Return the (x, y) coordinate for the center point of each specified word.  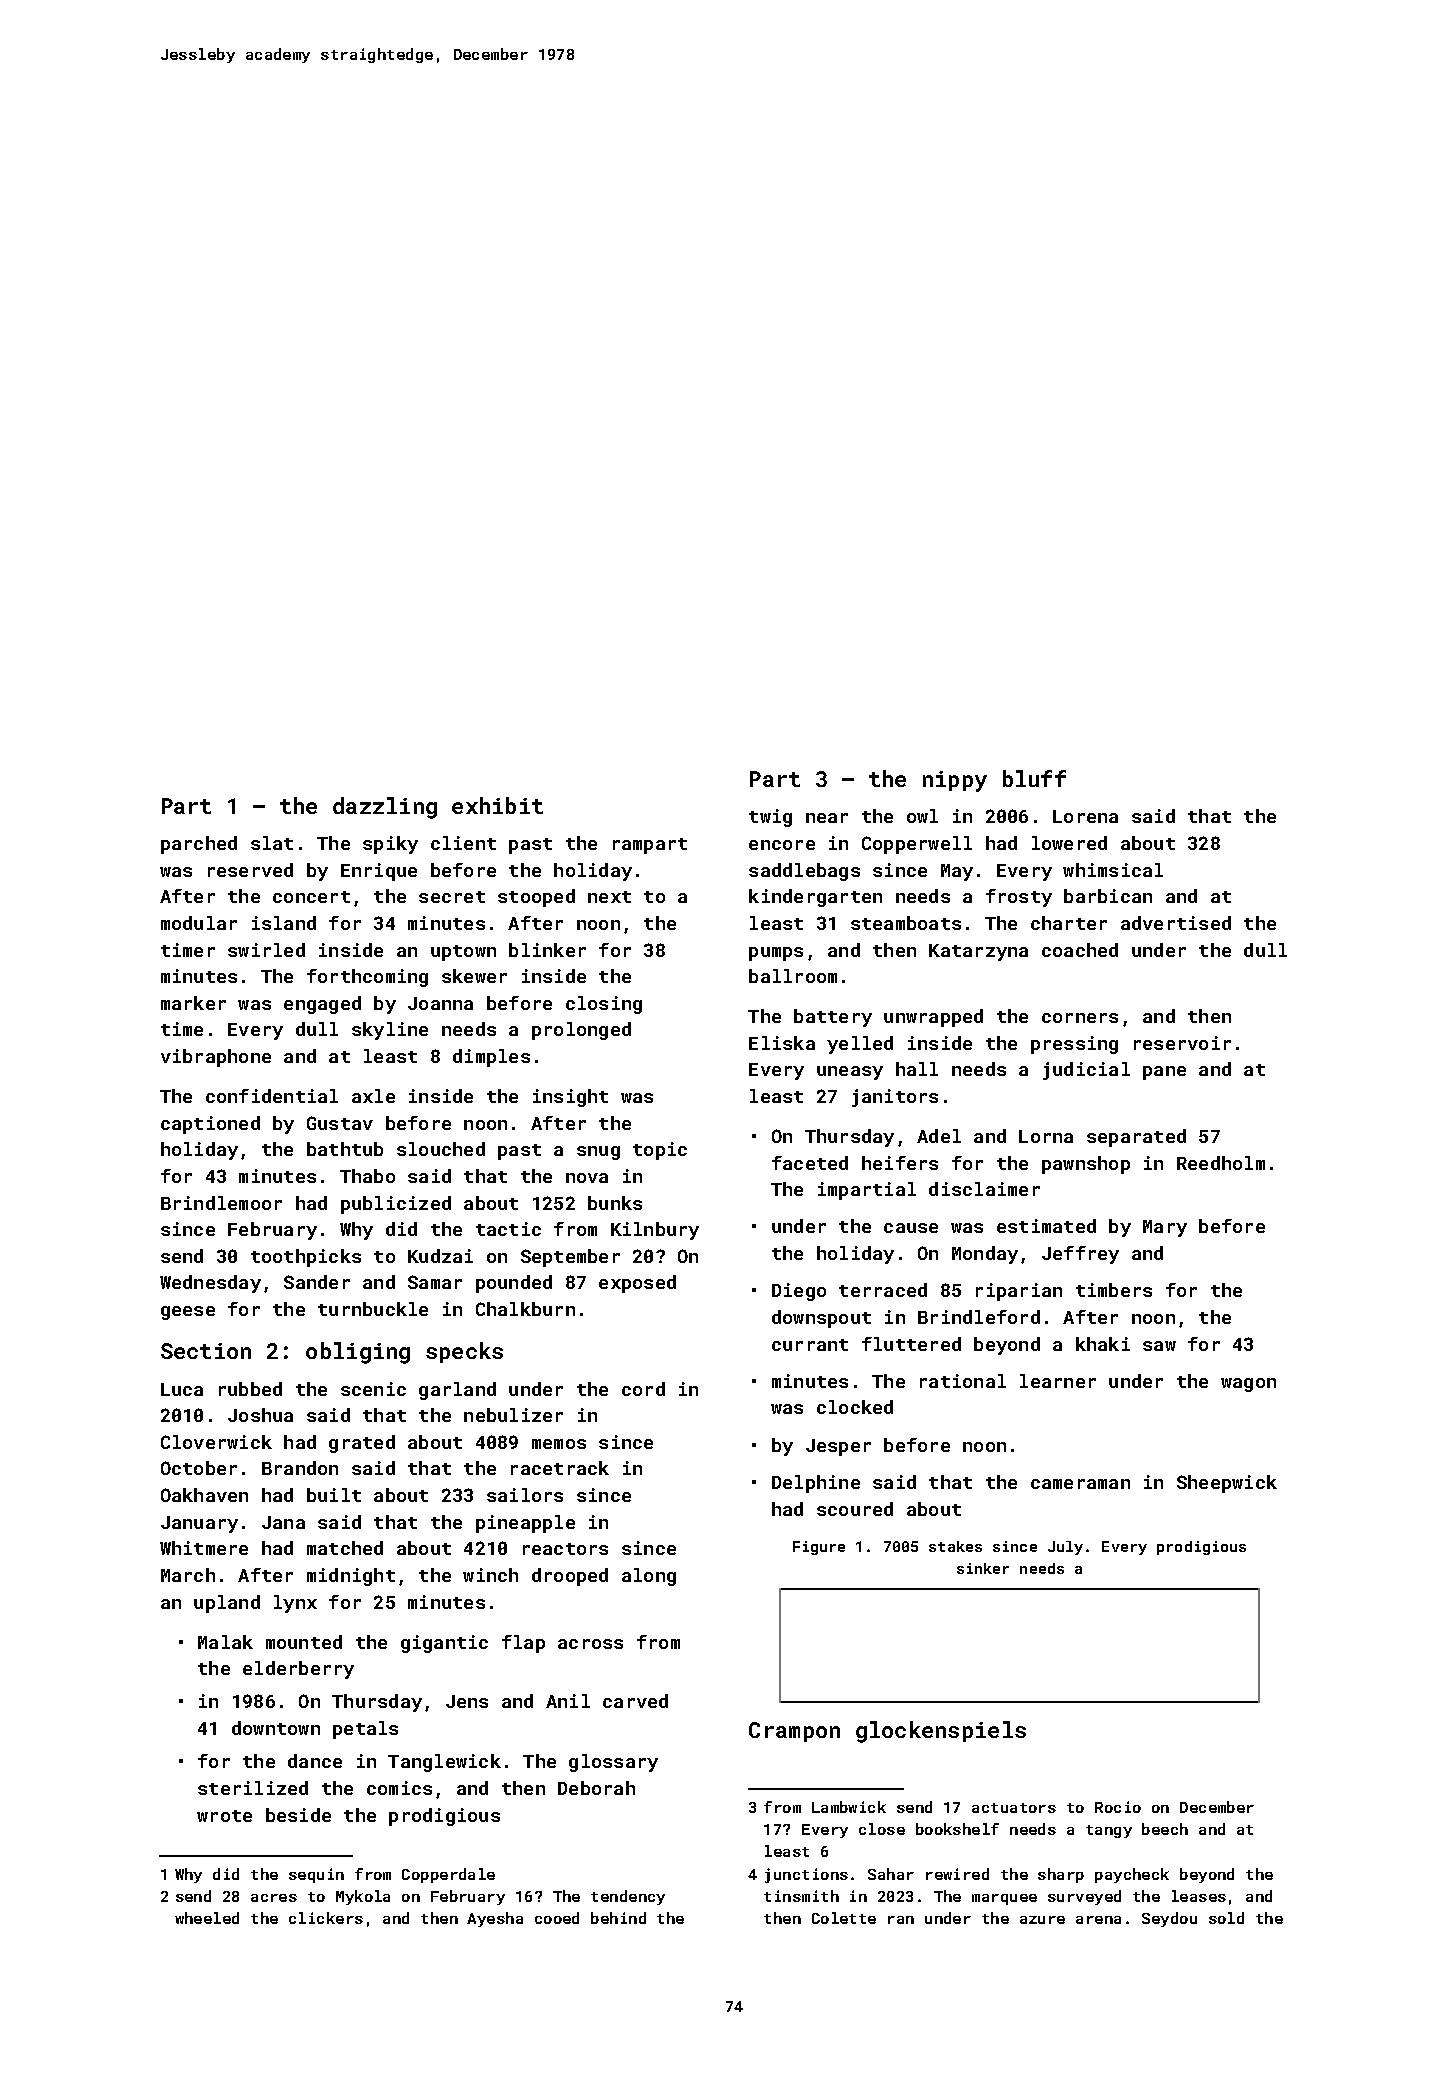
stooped (536, 898)
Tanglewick (444, 1763)
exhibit (497, 805)
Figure (819, 1548)
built (334, 1495)
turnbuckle (373, 1309)
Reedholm (1221, 1163)
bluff (1034, 778)
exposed (637, 1284)
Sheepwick (1227, 1484)
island (284, 923)
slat (272, 843)
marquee (1004, 1899)
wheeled (207, 1918)
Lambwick (849, 1807)
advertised (1176, 923)
